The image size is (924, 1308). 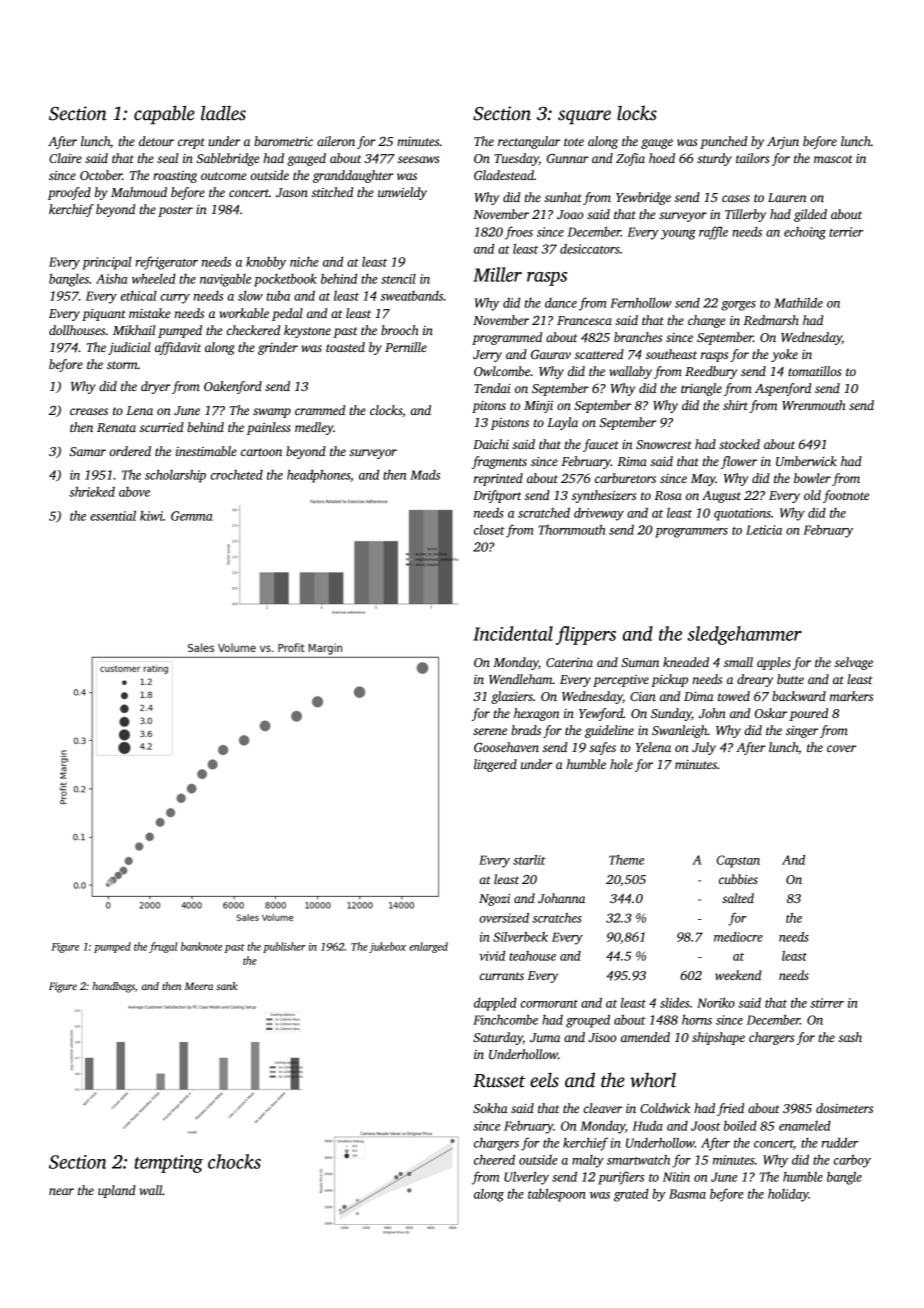 I want to click on handbags, so click(x=113, y=987).
